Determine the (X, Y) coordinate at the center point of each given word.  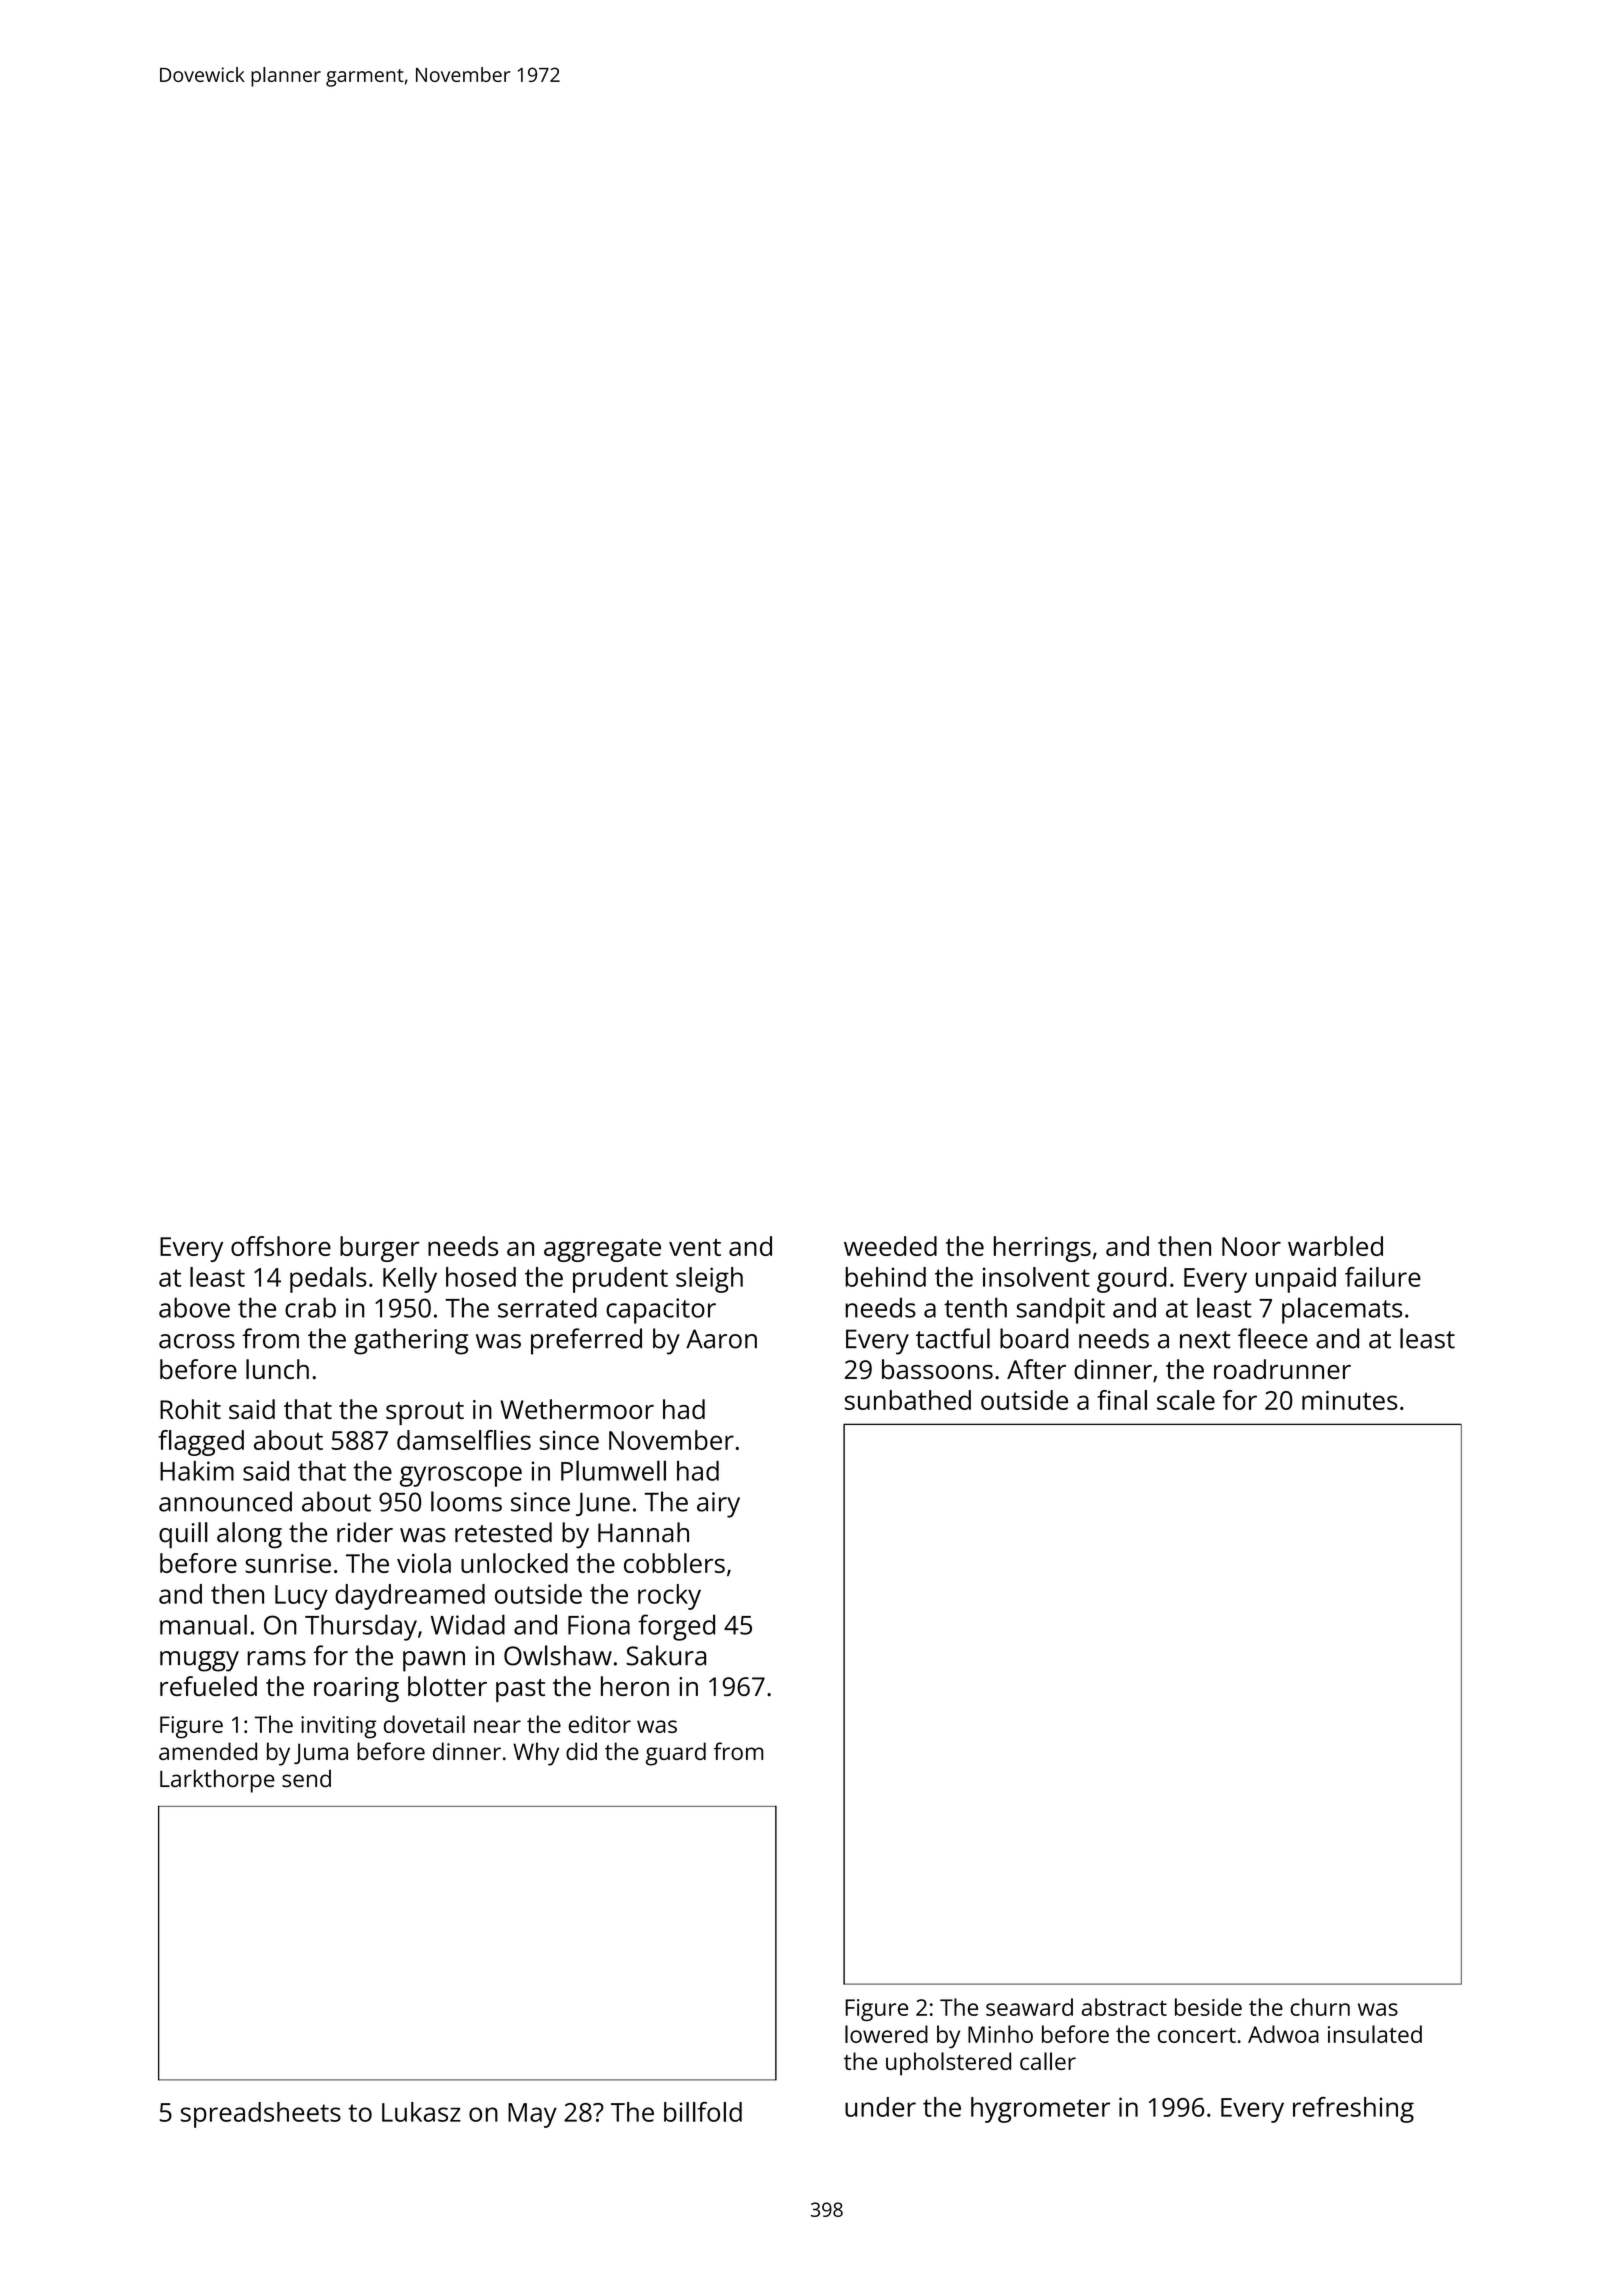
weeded (890, 1246)
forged (676, 1627)
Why (536, 1754)
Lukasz (421, 2112)
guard (676, 1754)
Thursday (361, 1627)
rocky (669, 1597)
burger (379, 1249)
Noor (1251, 1246)
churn (1320, 2007)
